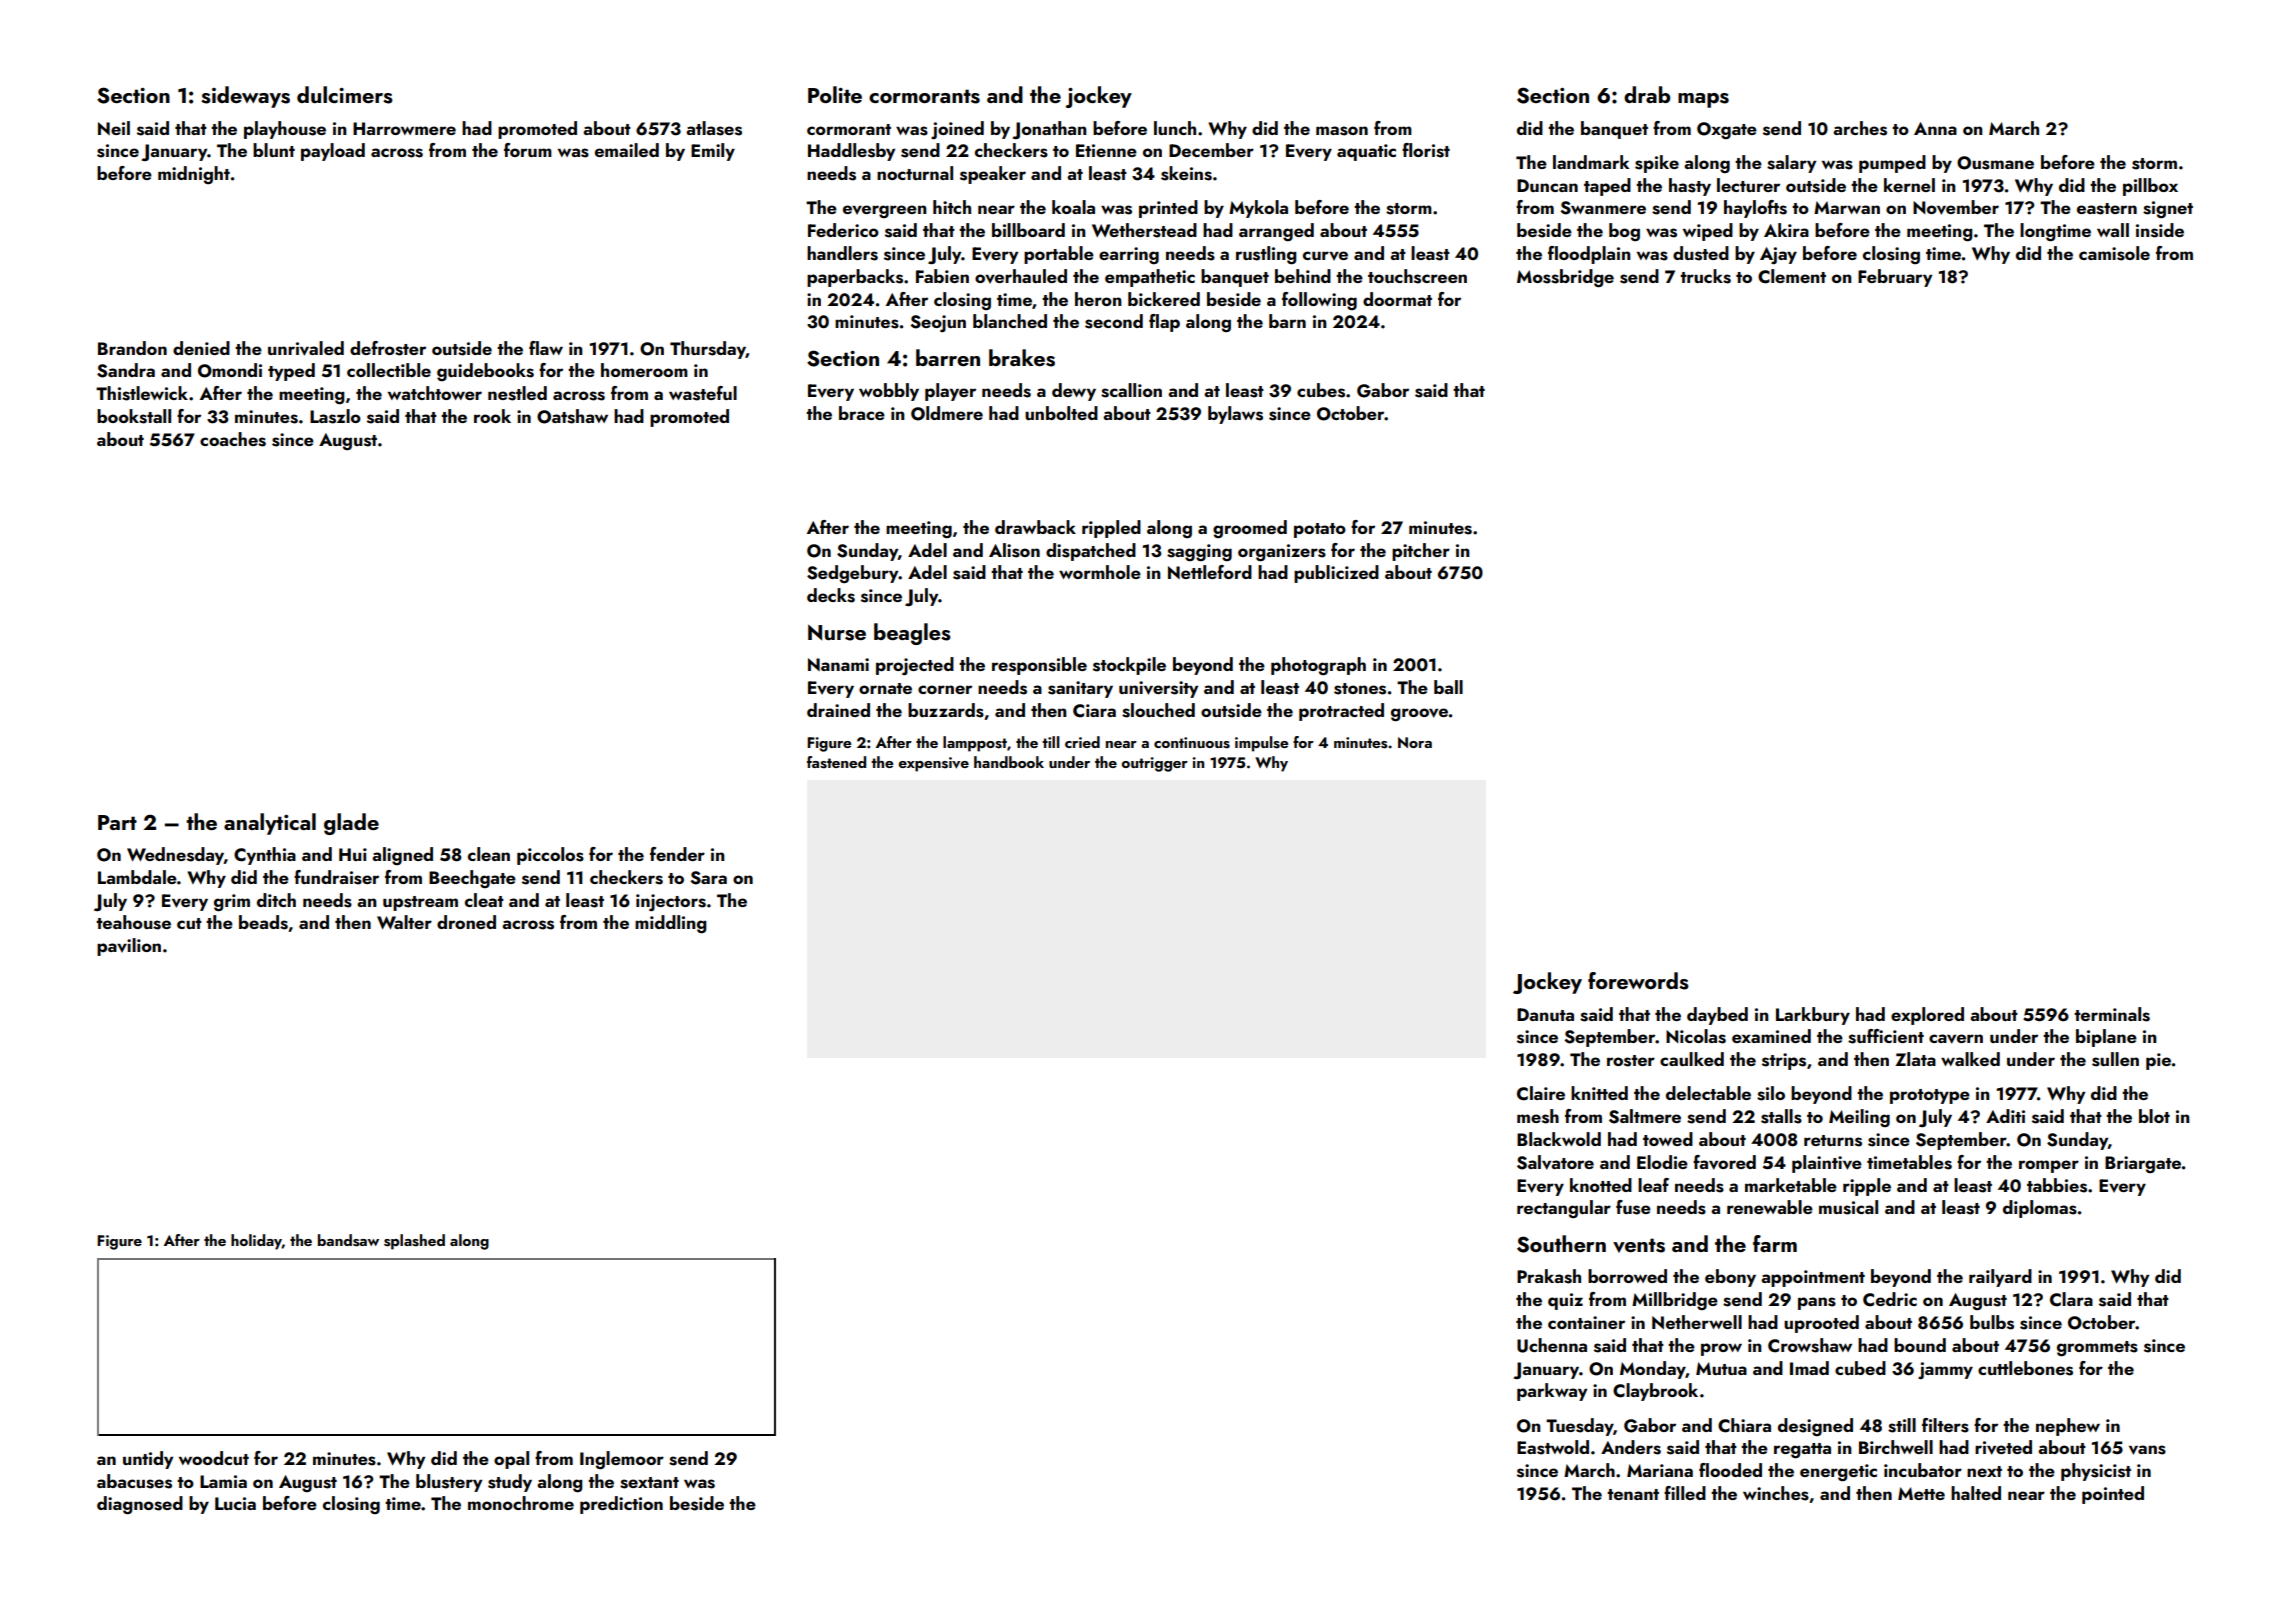 This image has width=2292, height=1621. What do you see at coordinates (233, 439) in the image?
I see `coaches` at bounding box center [233, 439].
